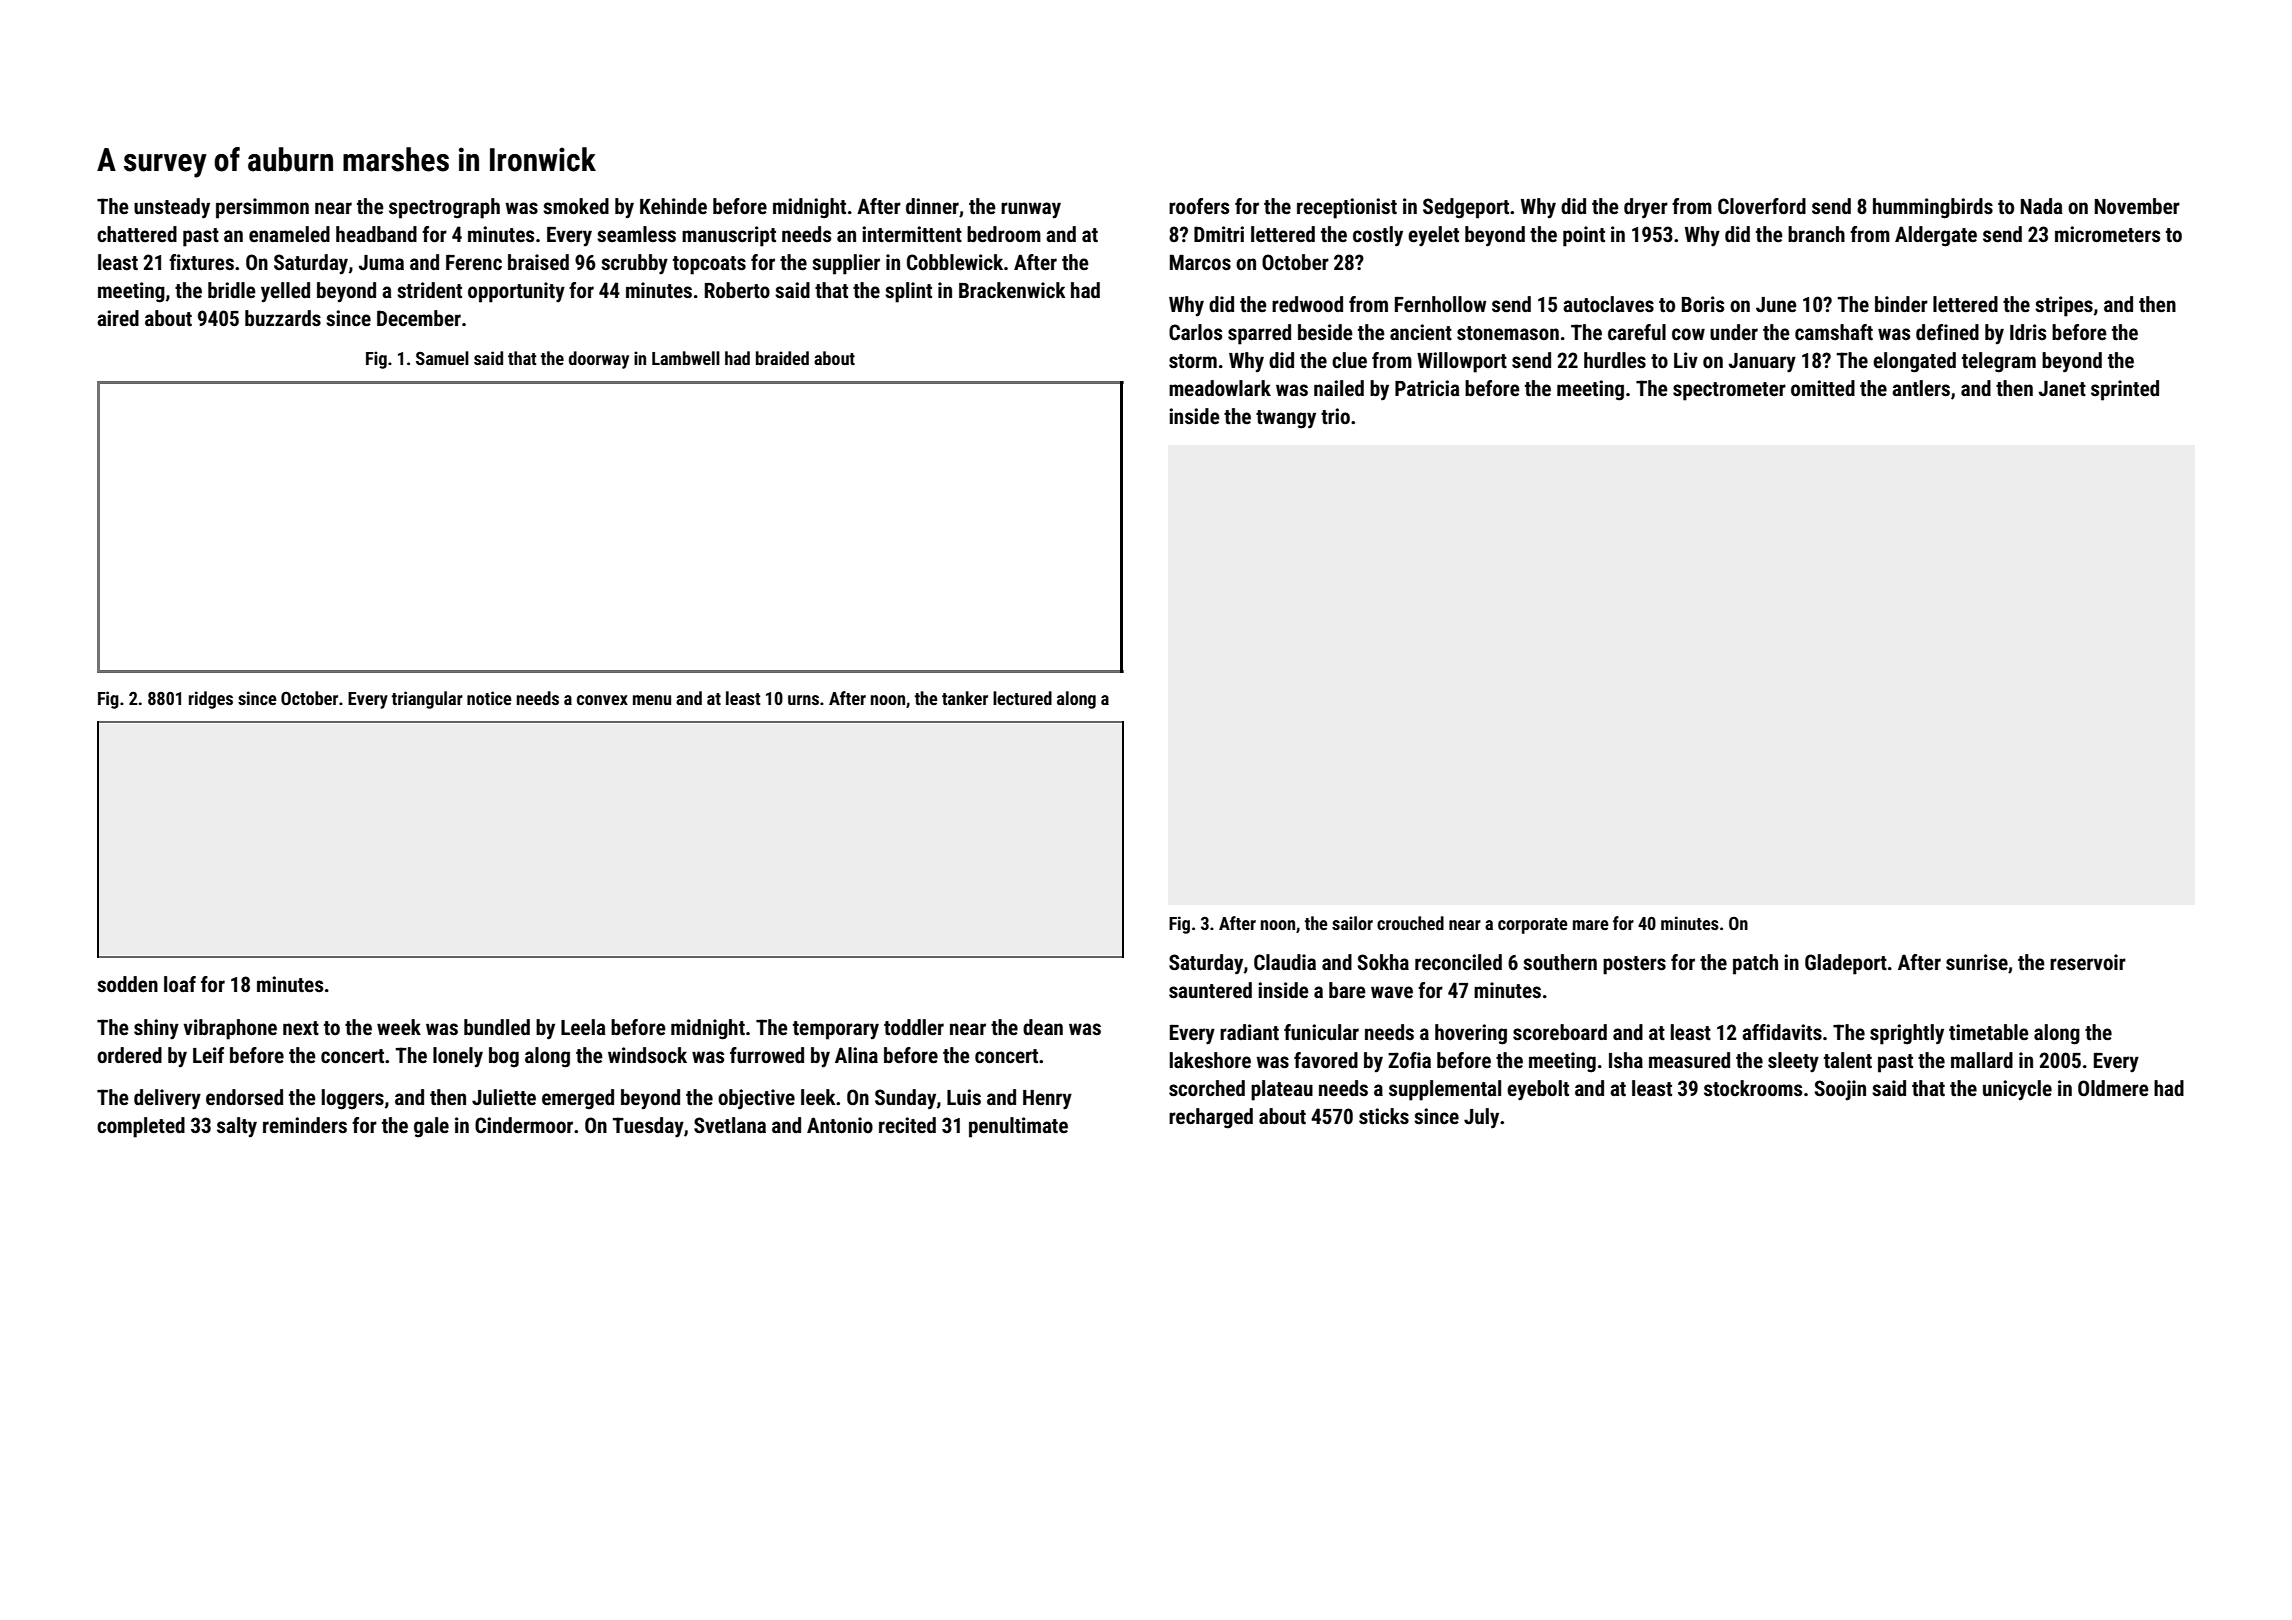 The width and height of the page is (2292, 1620). Describe the element at coordinates (965, 698) in the page. I see `tanker` at that location.
